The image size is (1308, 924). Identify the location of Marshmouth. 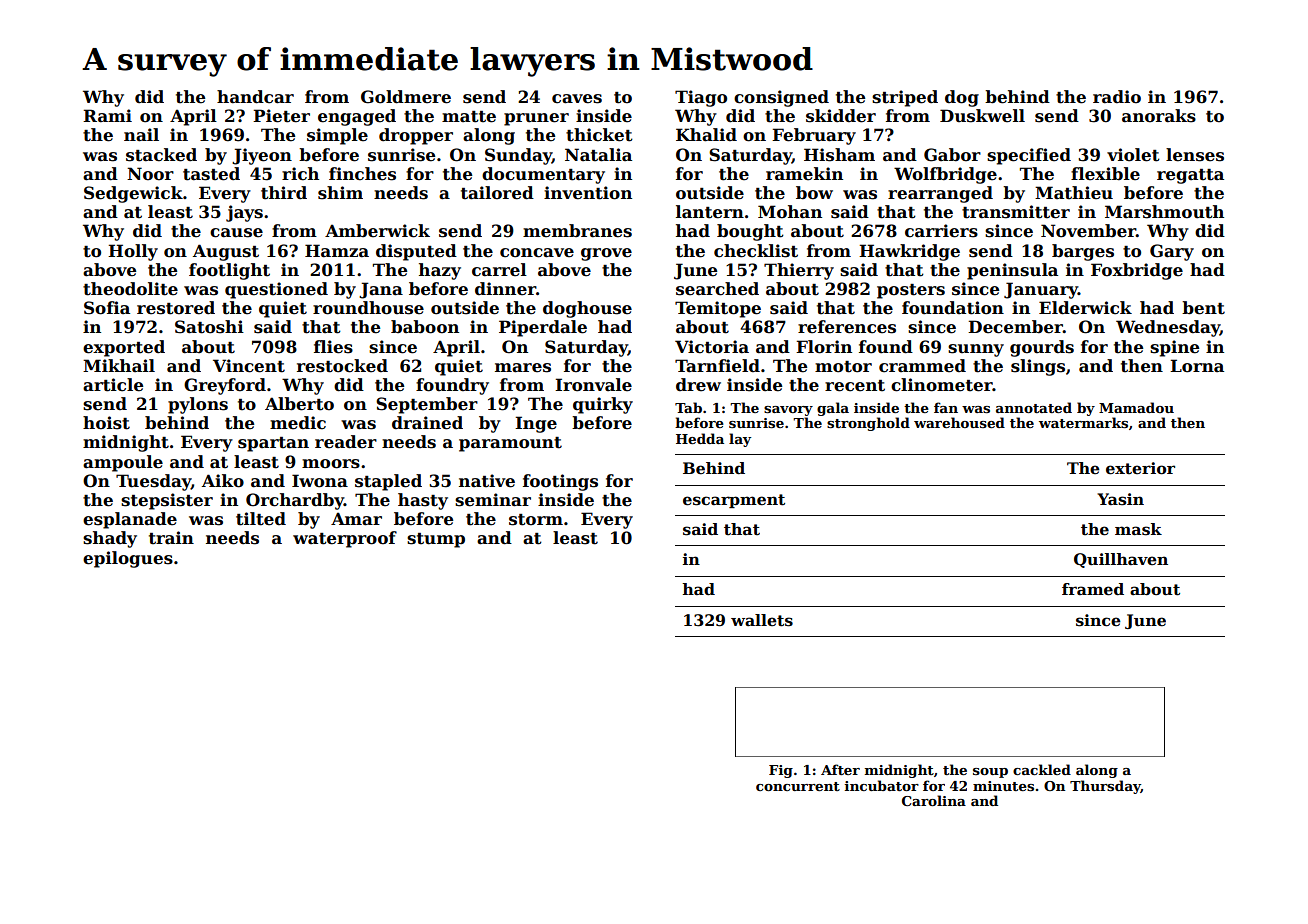
(1164, 212).
